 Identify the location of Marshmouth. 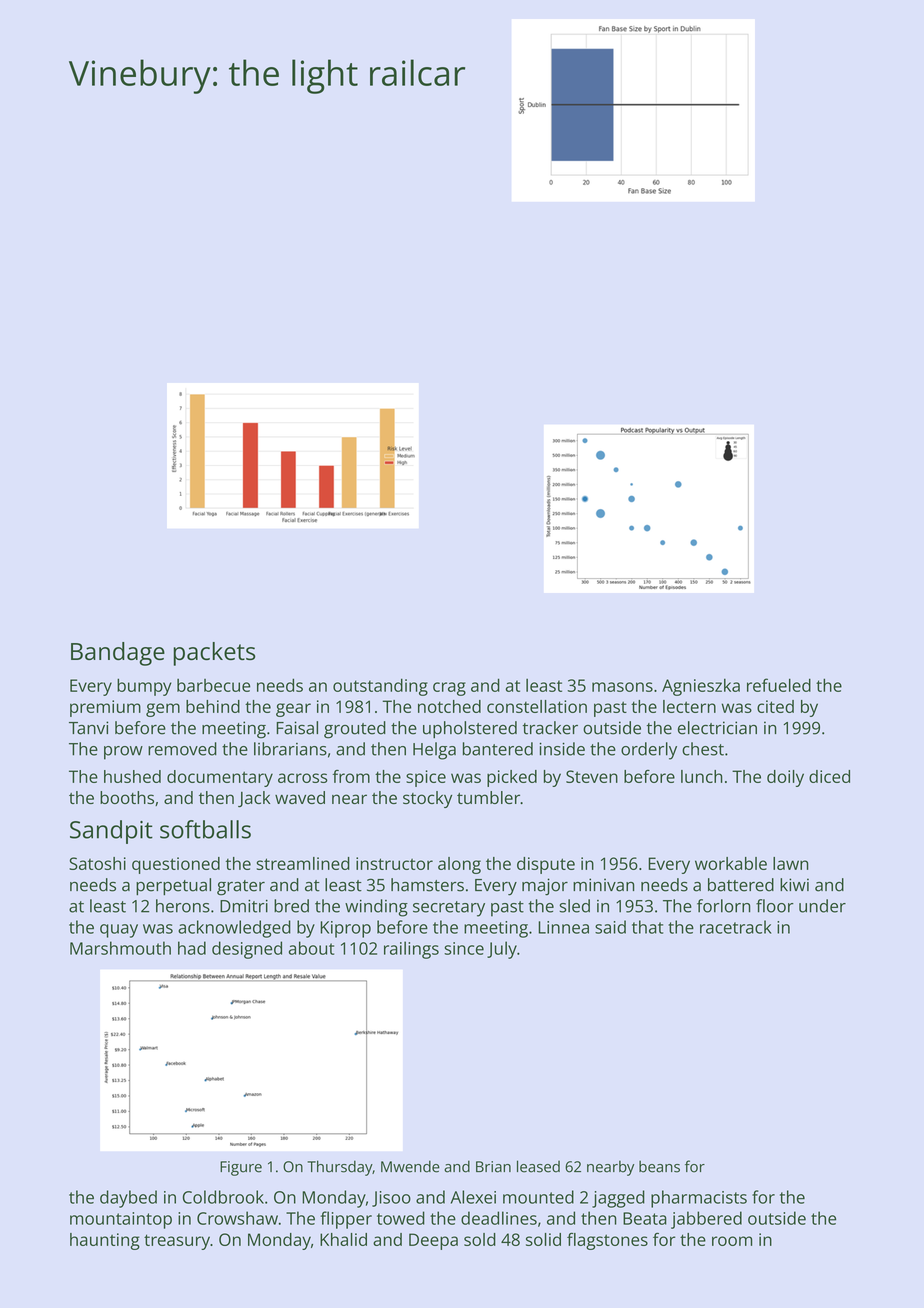
(120, 948).
